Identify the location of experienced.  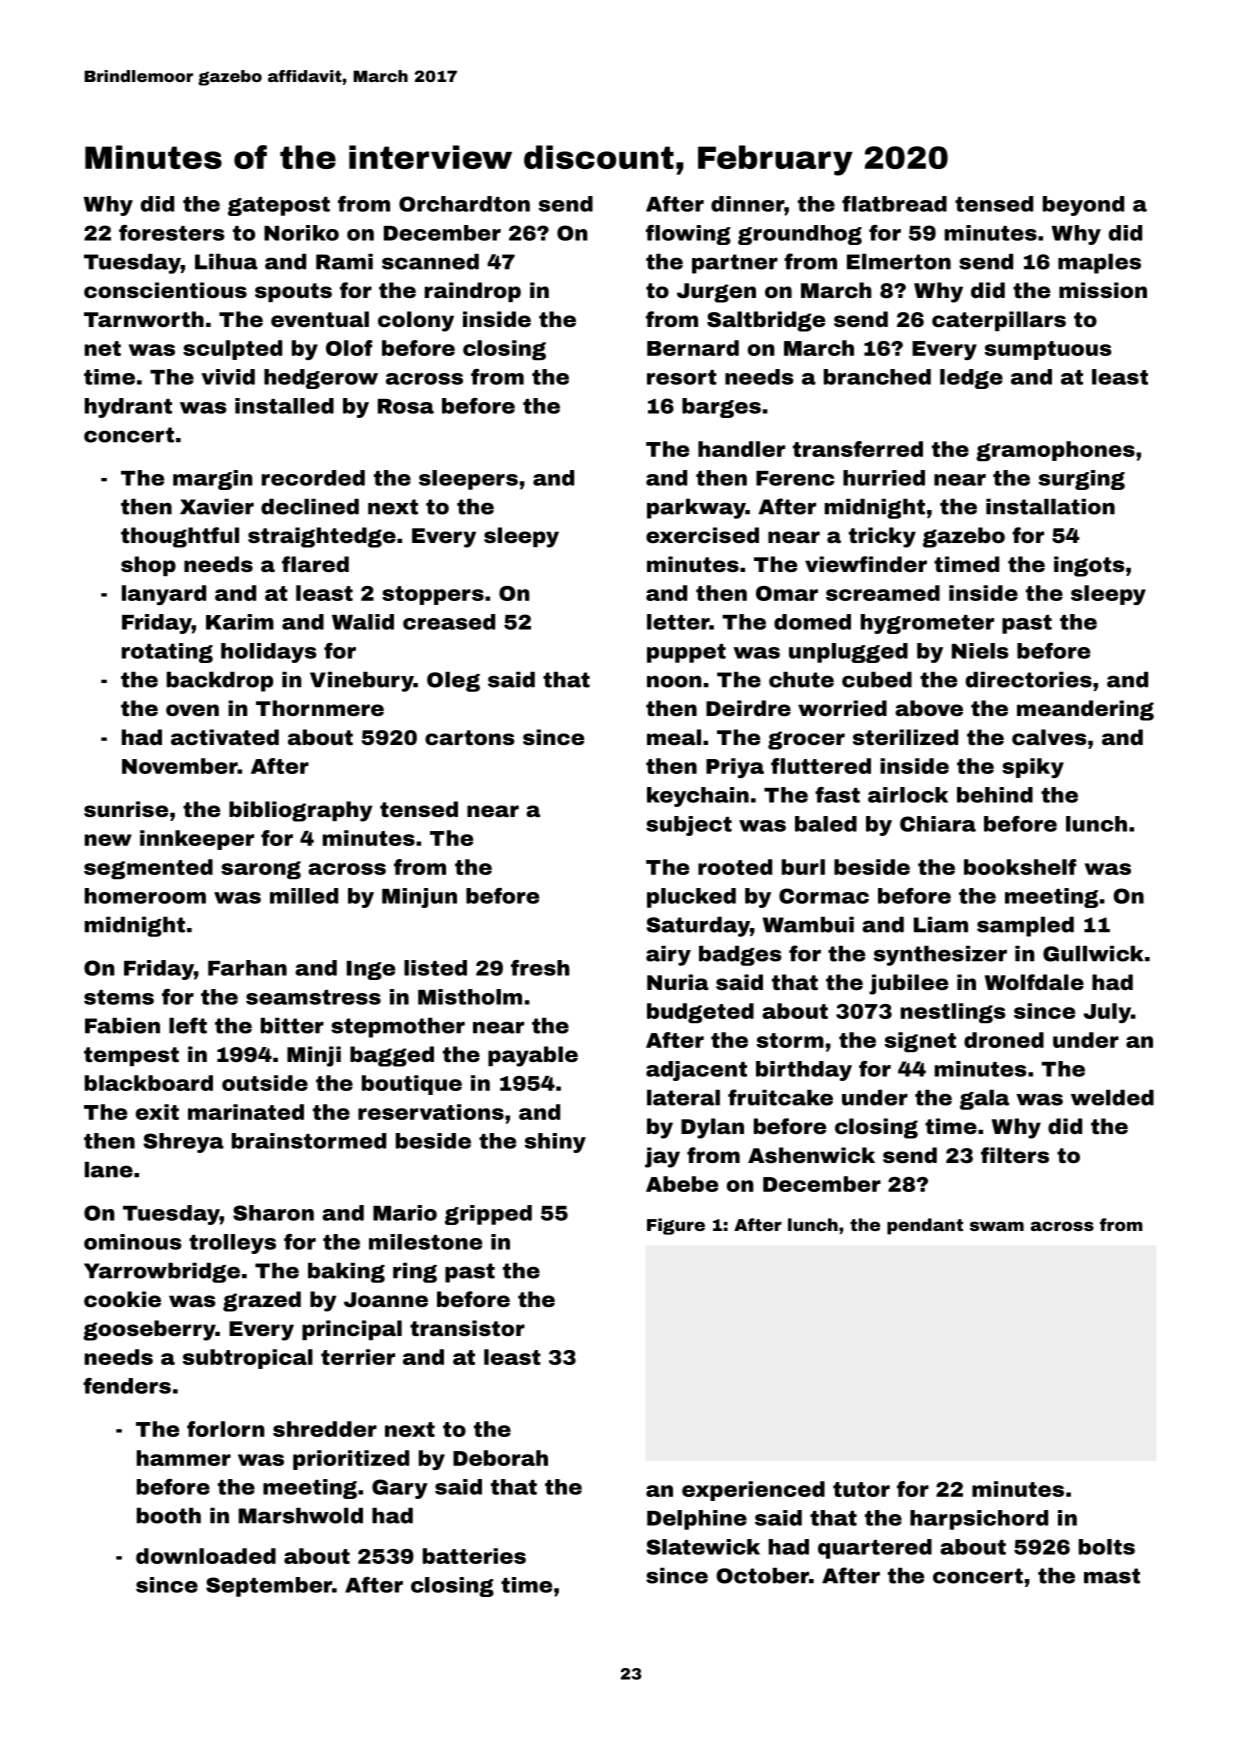
(753, 1491).
